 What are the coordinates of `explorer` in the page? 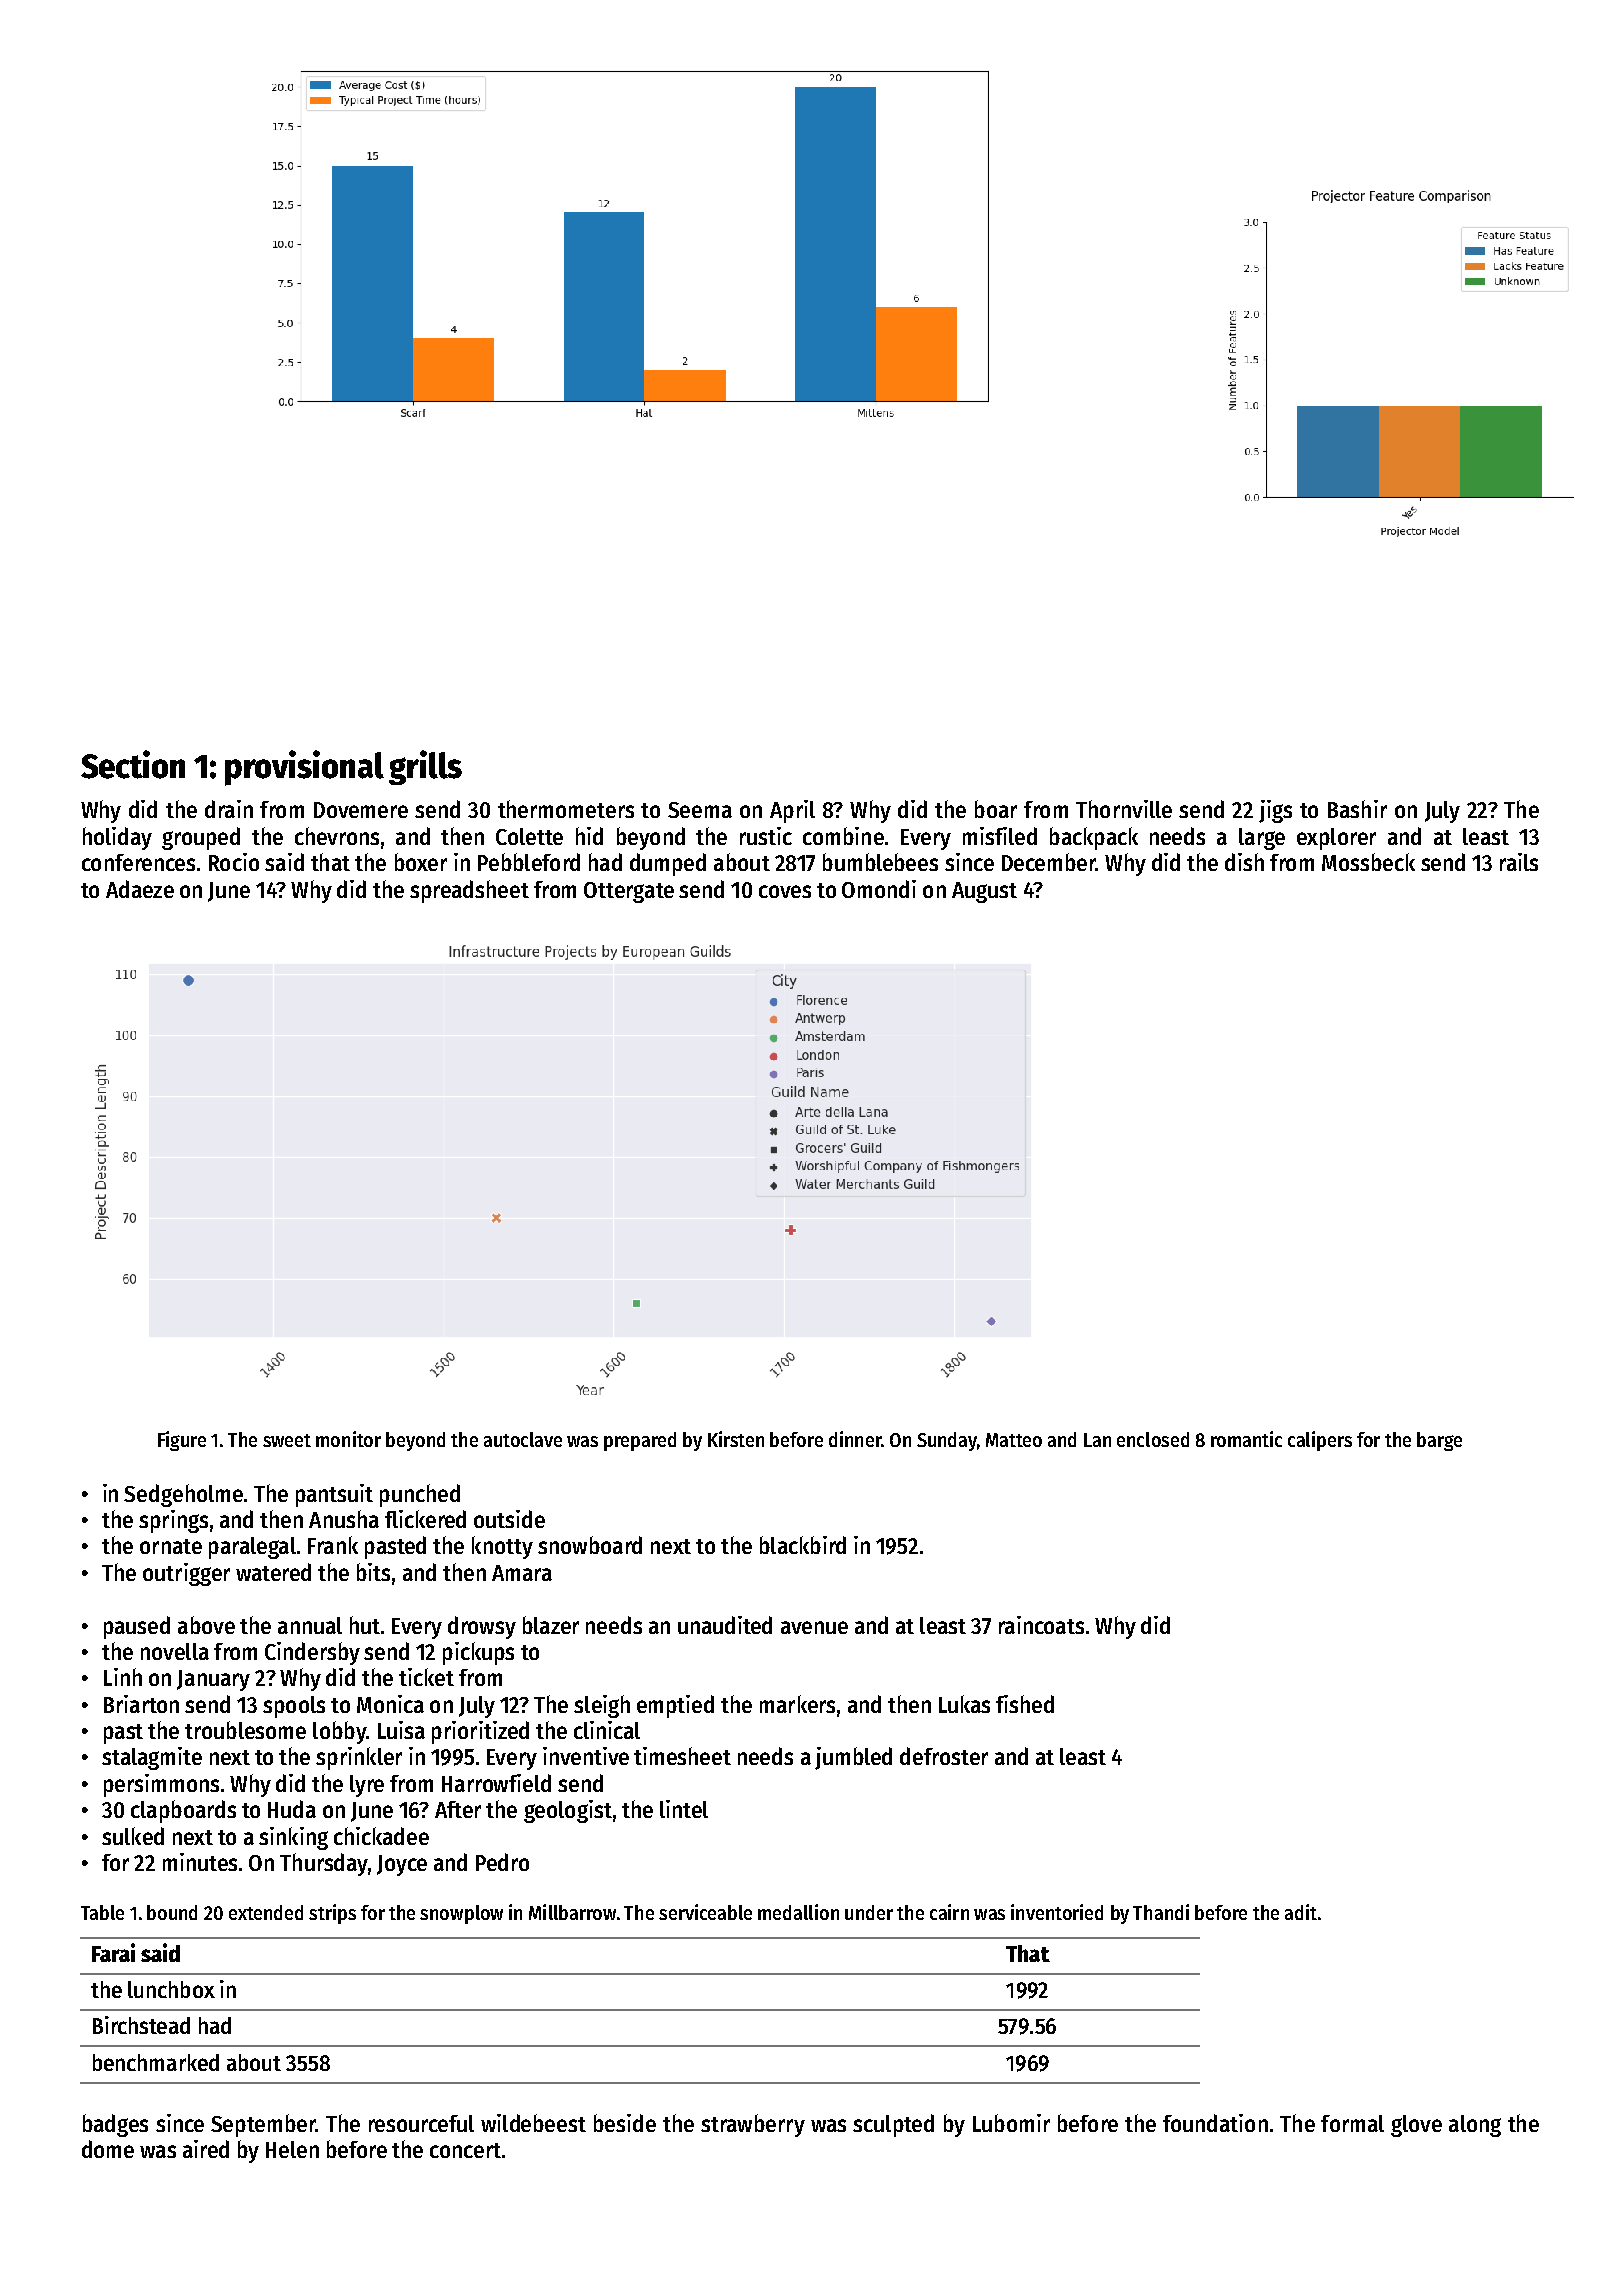 It's located at (1336, 839).
